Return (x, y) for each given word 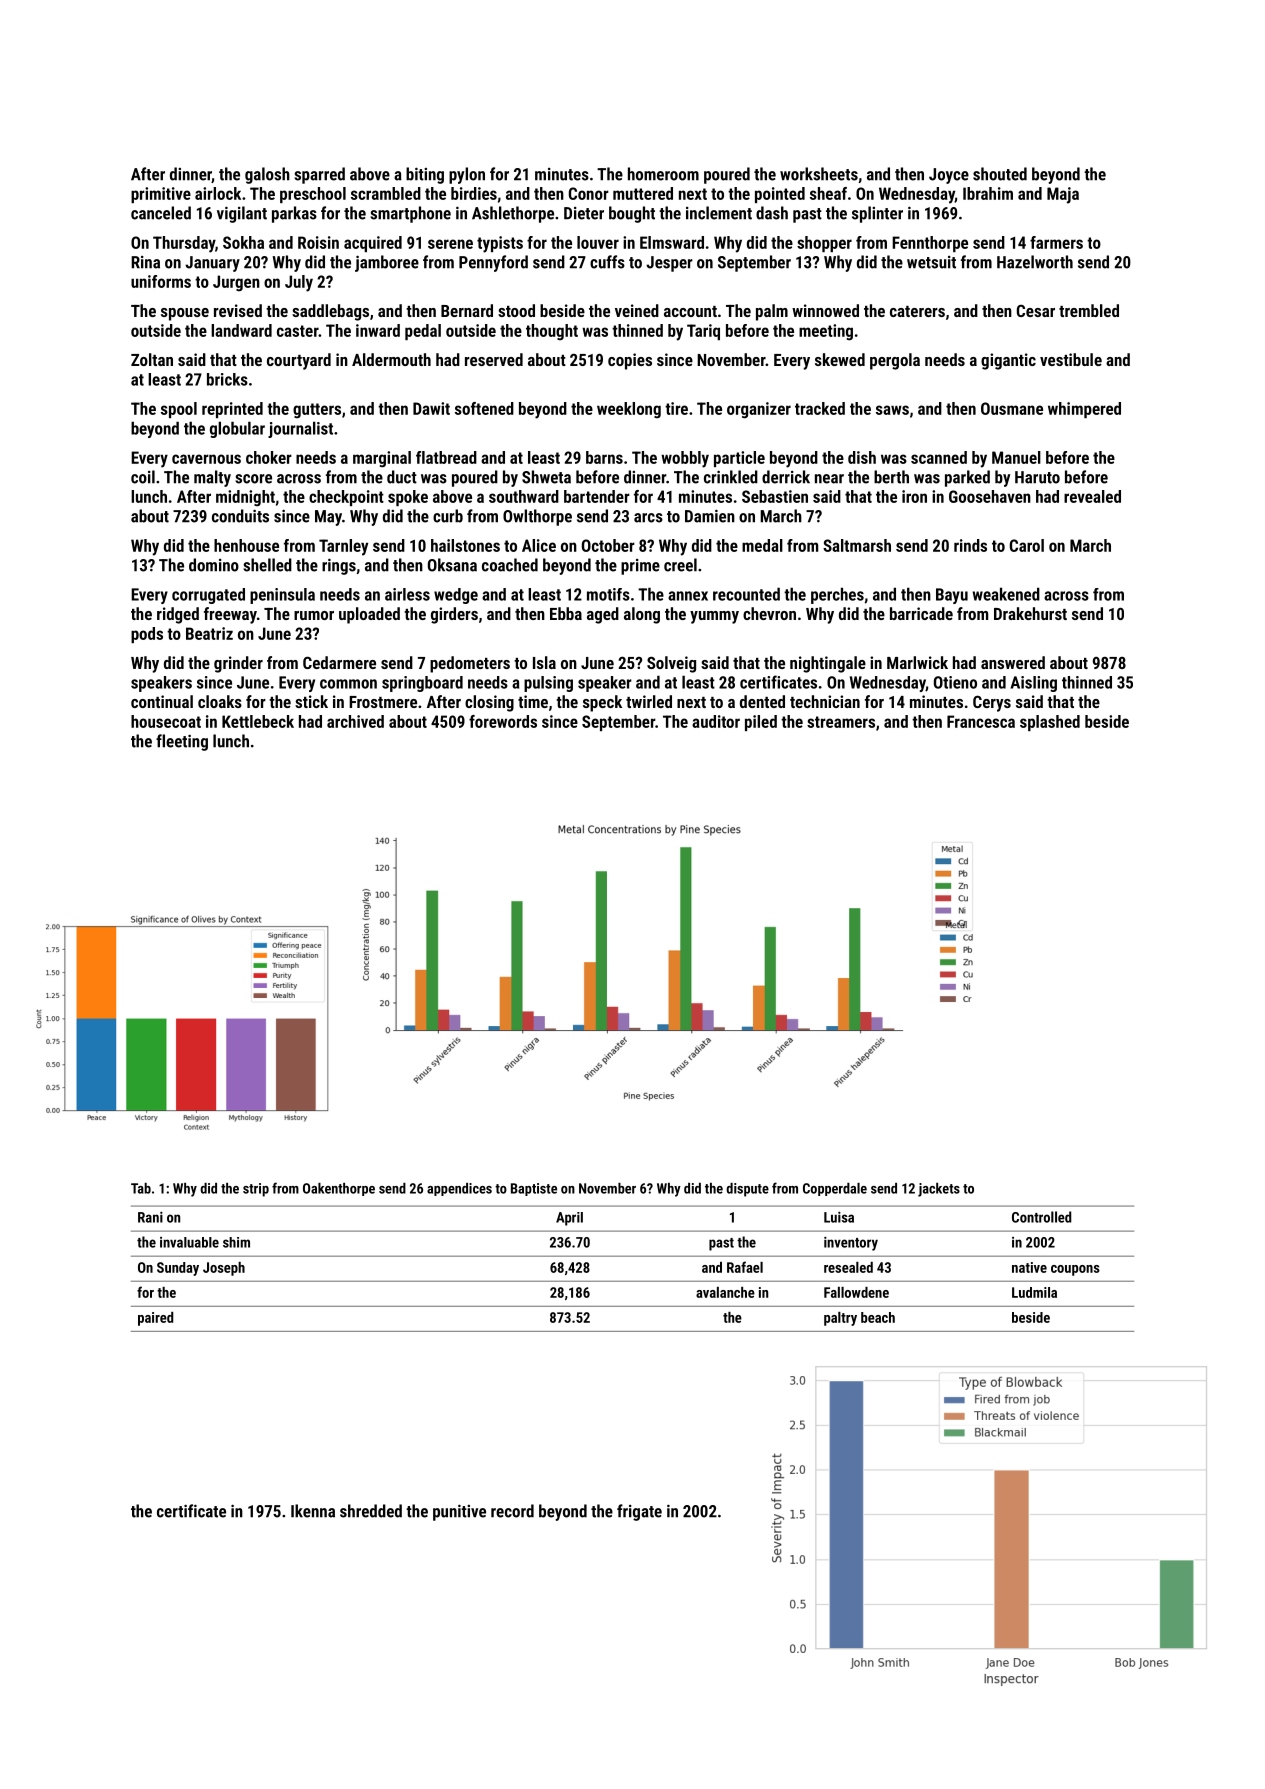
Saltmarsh (857, 545)
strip (256, 1190)
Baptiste (534, 1189)
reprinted (232, 410)
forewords (503, 721)
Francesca (981, 721)
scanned (939, 457)
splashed (1050, 723)
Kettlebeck (258, 721)
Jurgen (236, 283)
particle (739, 459)
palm (772, 312)
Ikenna (313, 1511)
